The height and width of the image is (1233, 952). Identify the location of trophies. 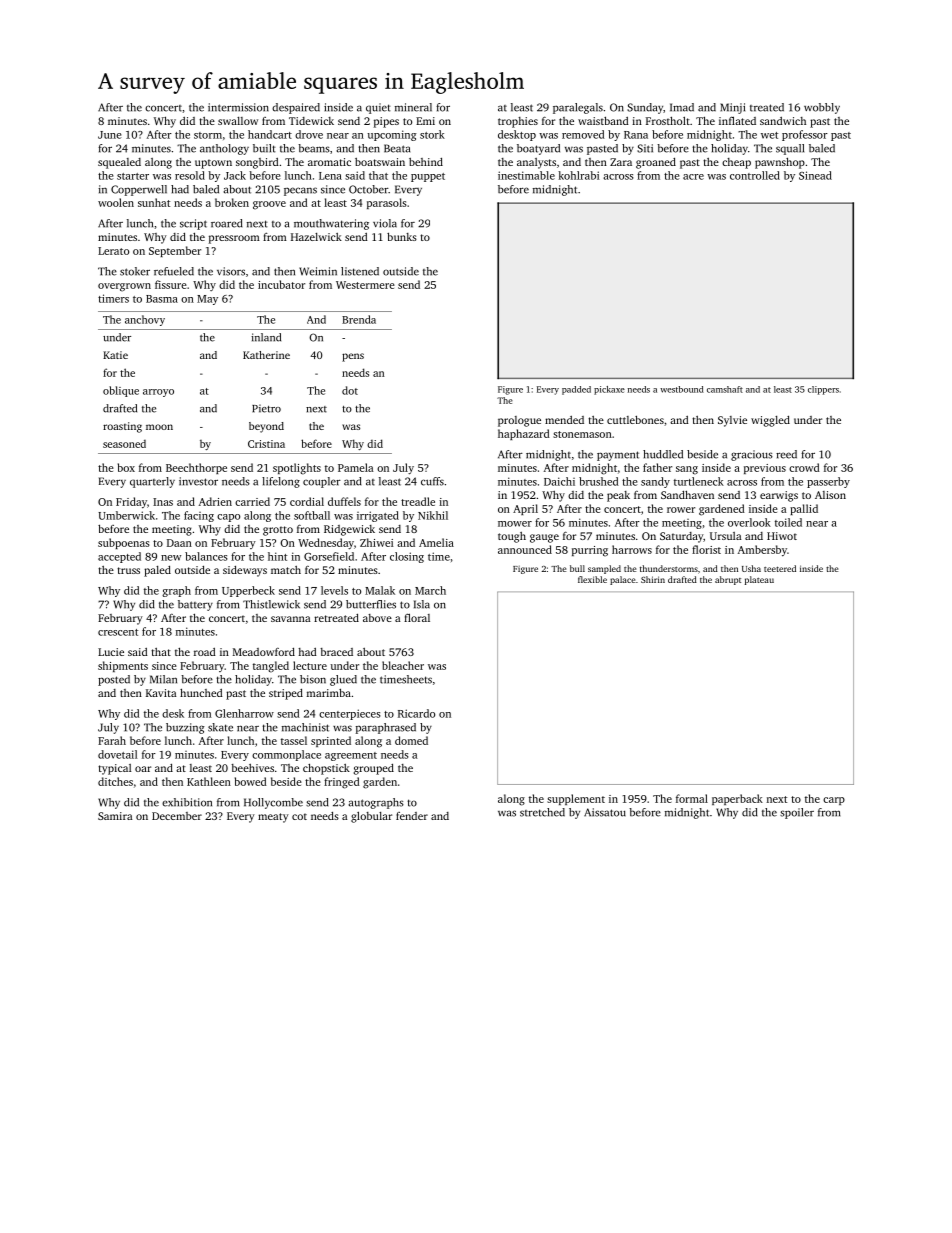
(518, 122).
